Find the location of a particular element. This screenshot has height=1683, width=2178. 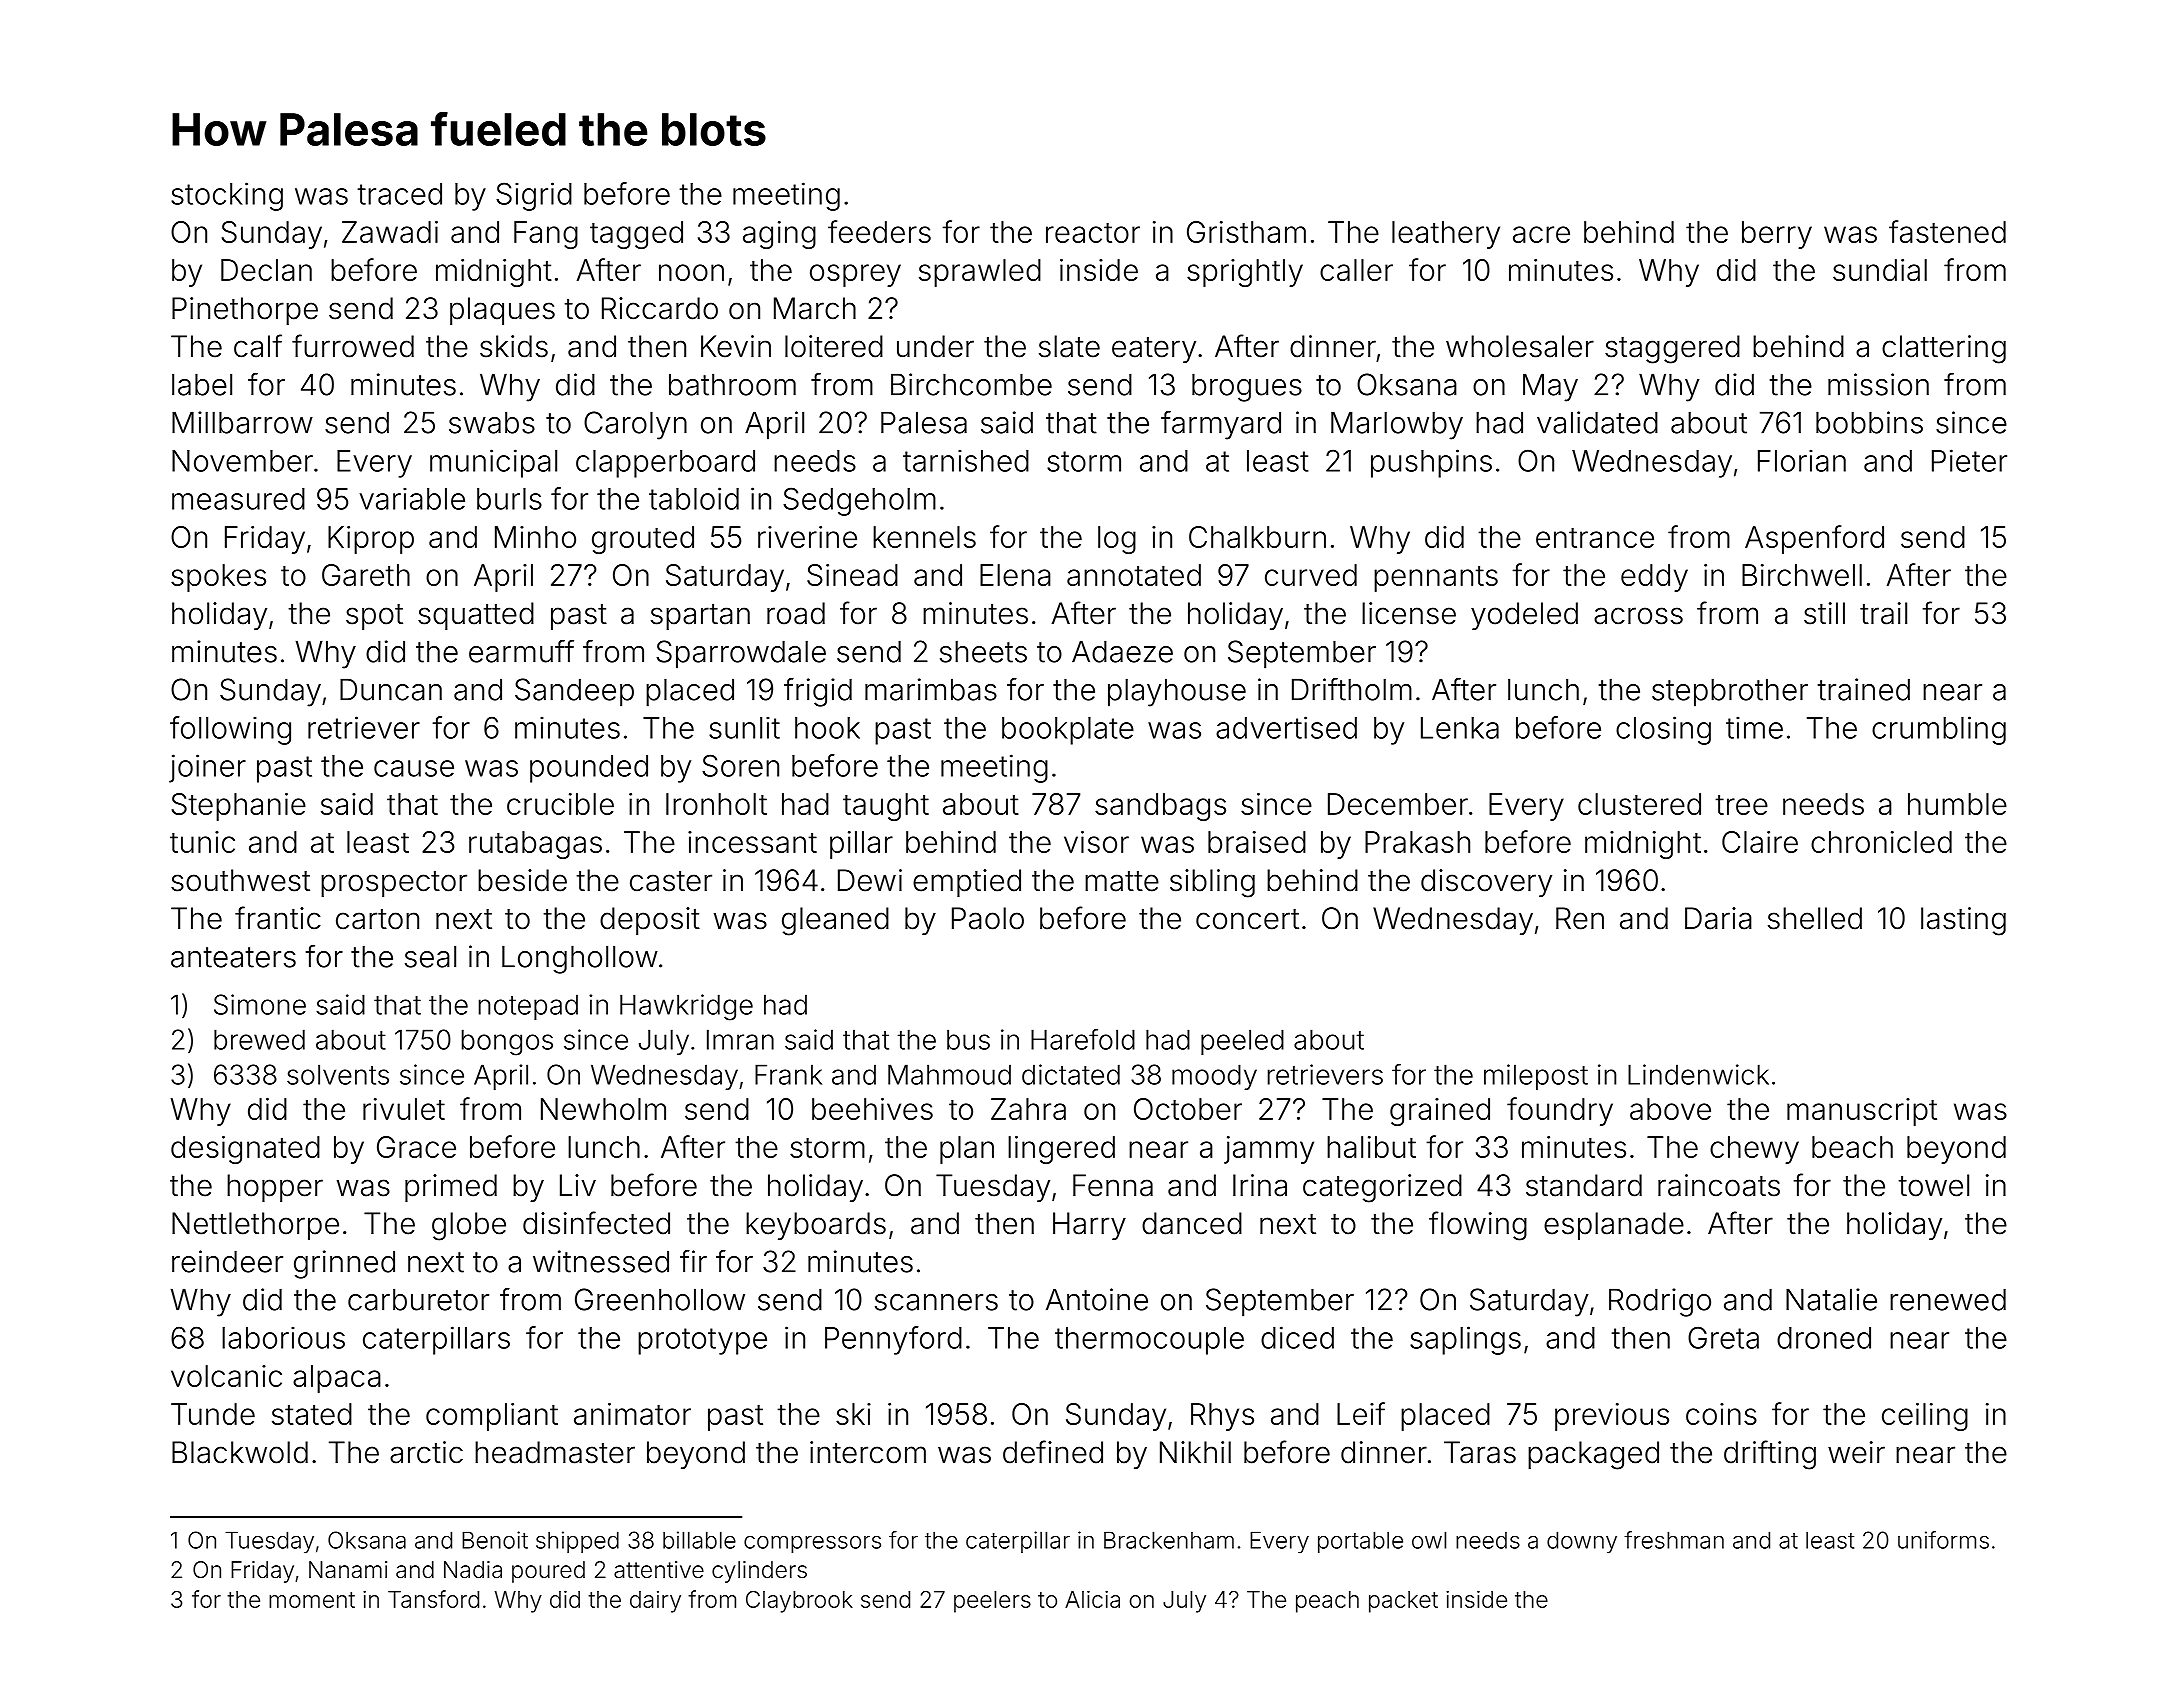

acre is located at coordinates (1541, 234).
